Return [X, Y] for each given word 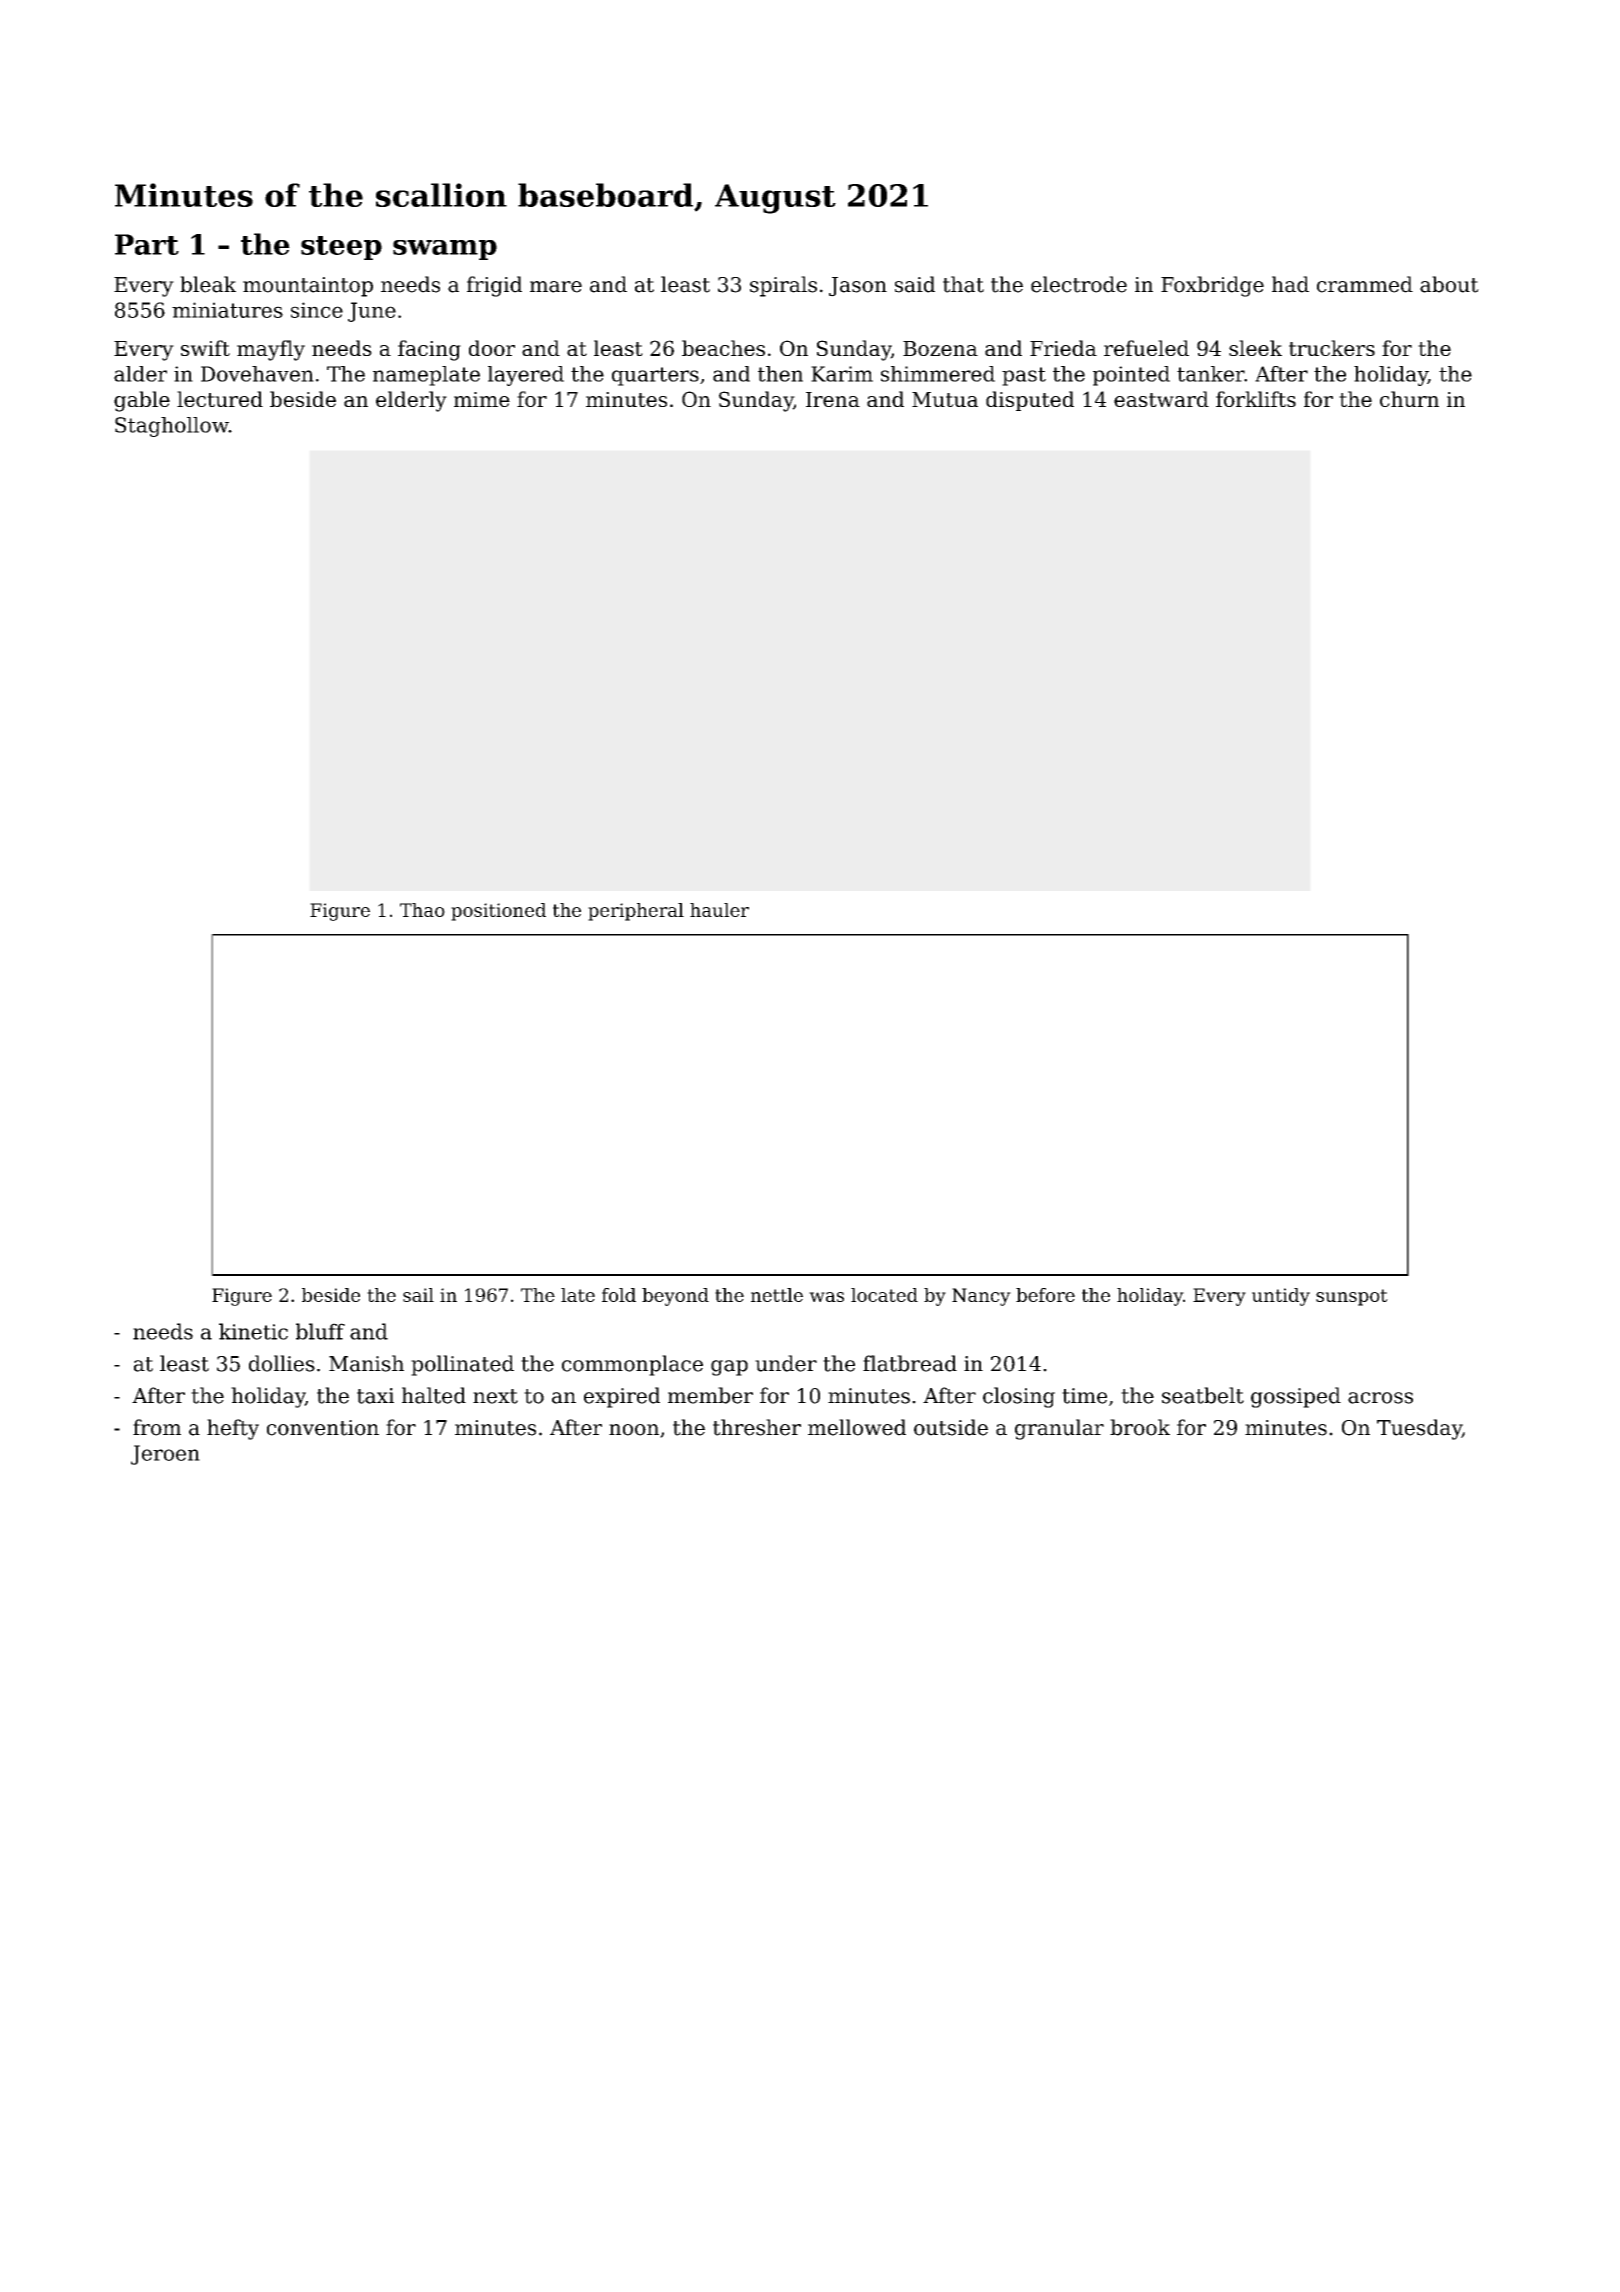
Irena [833, 399]
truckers [1332, 348]
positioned [498, 912]
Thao [422, 910]
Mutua [945, 399]
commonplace [632, 1365]
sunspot [1352, 1297]
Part [147, 244]
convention [323, 1428]
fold [619, 1295]
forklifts [1256, 399]
